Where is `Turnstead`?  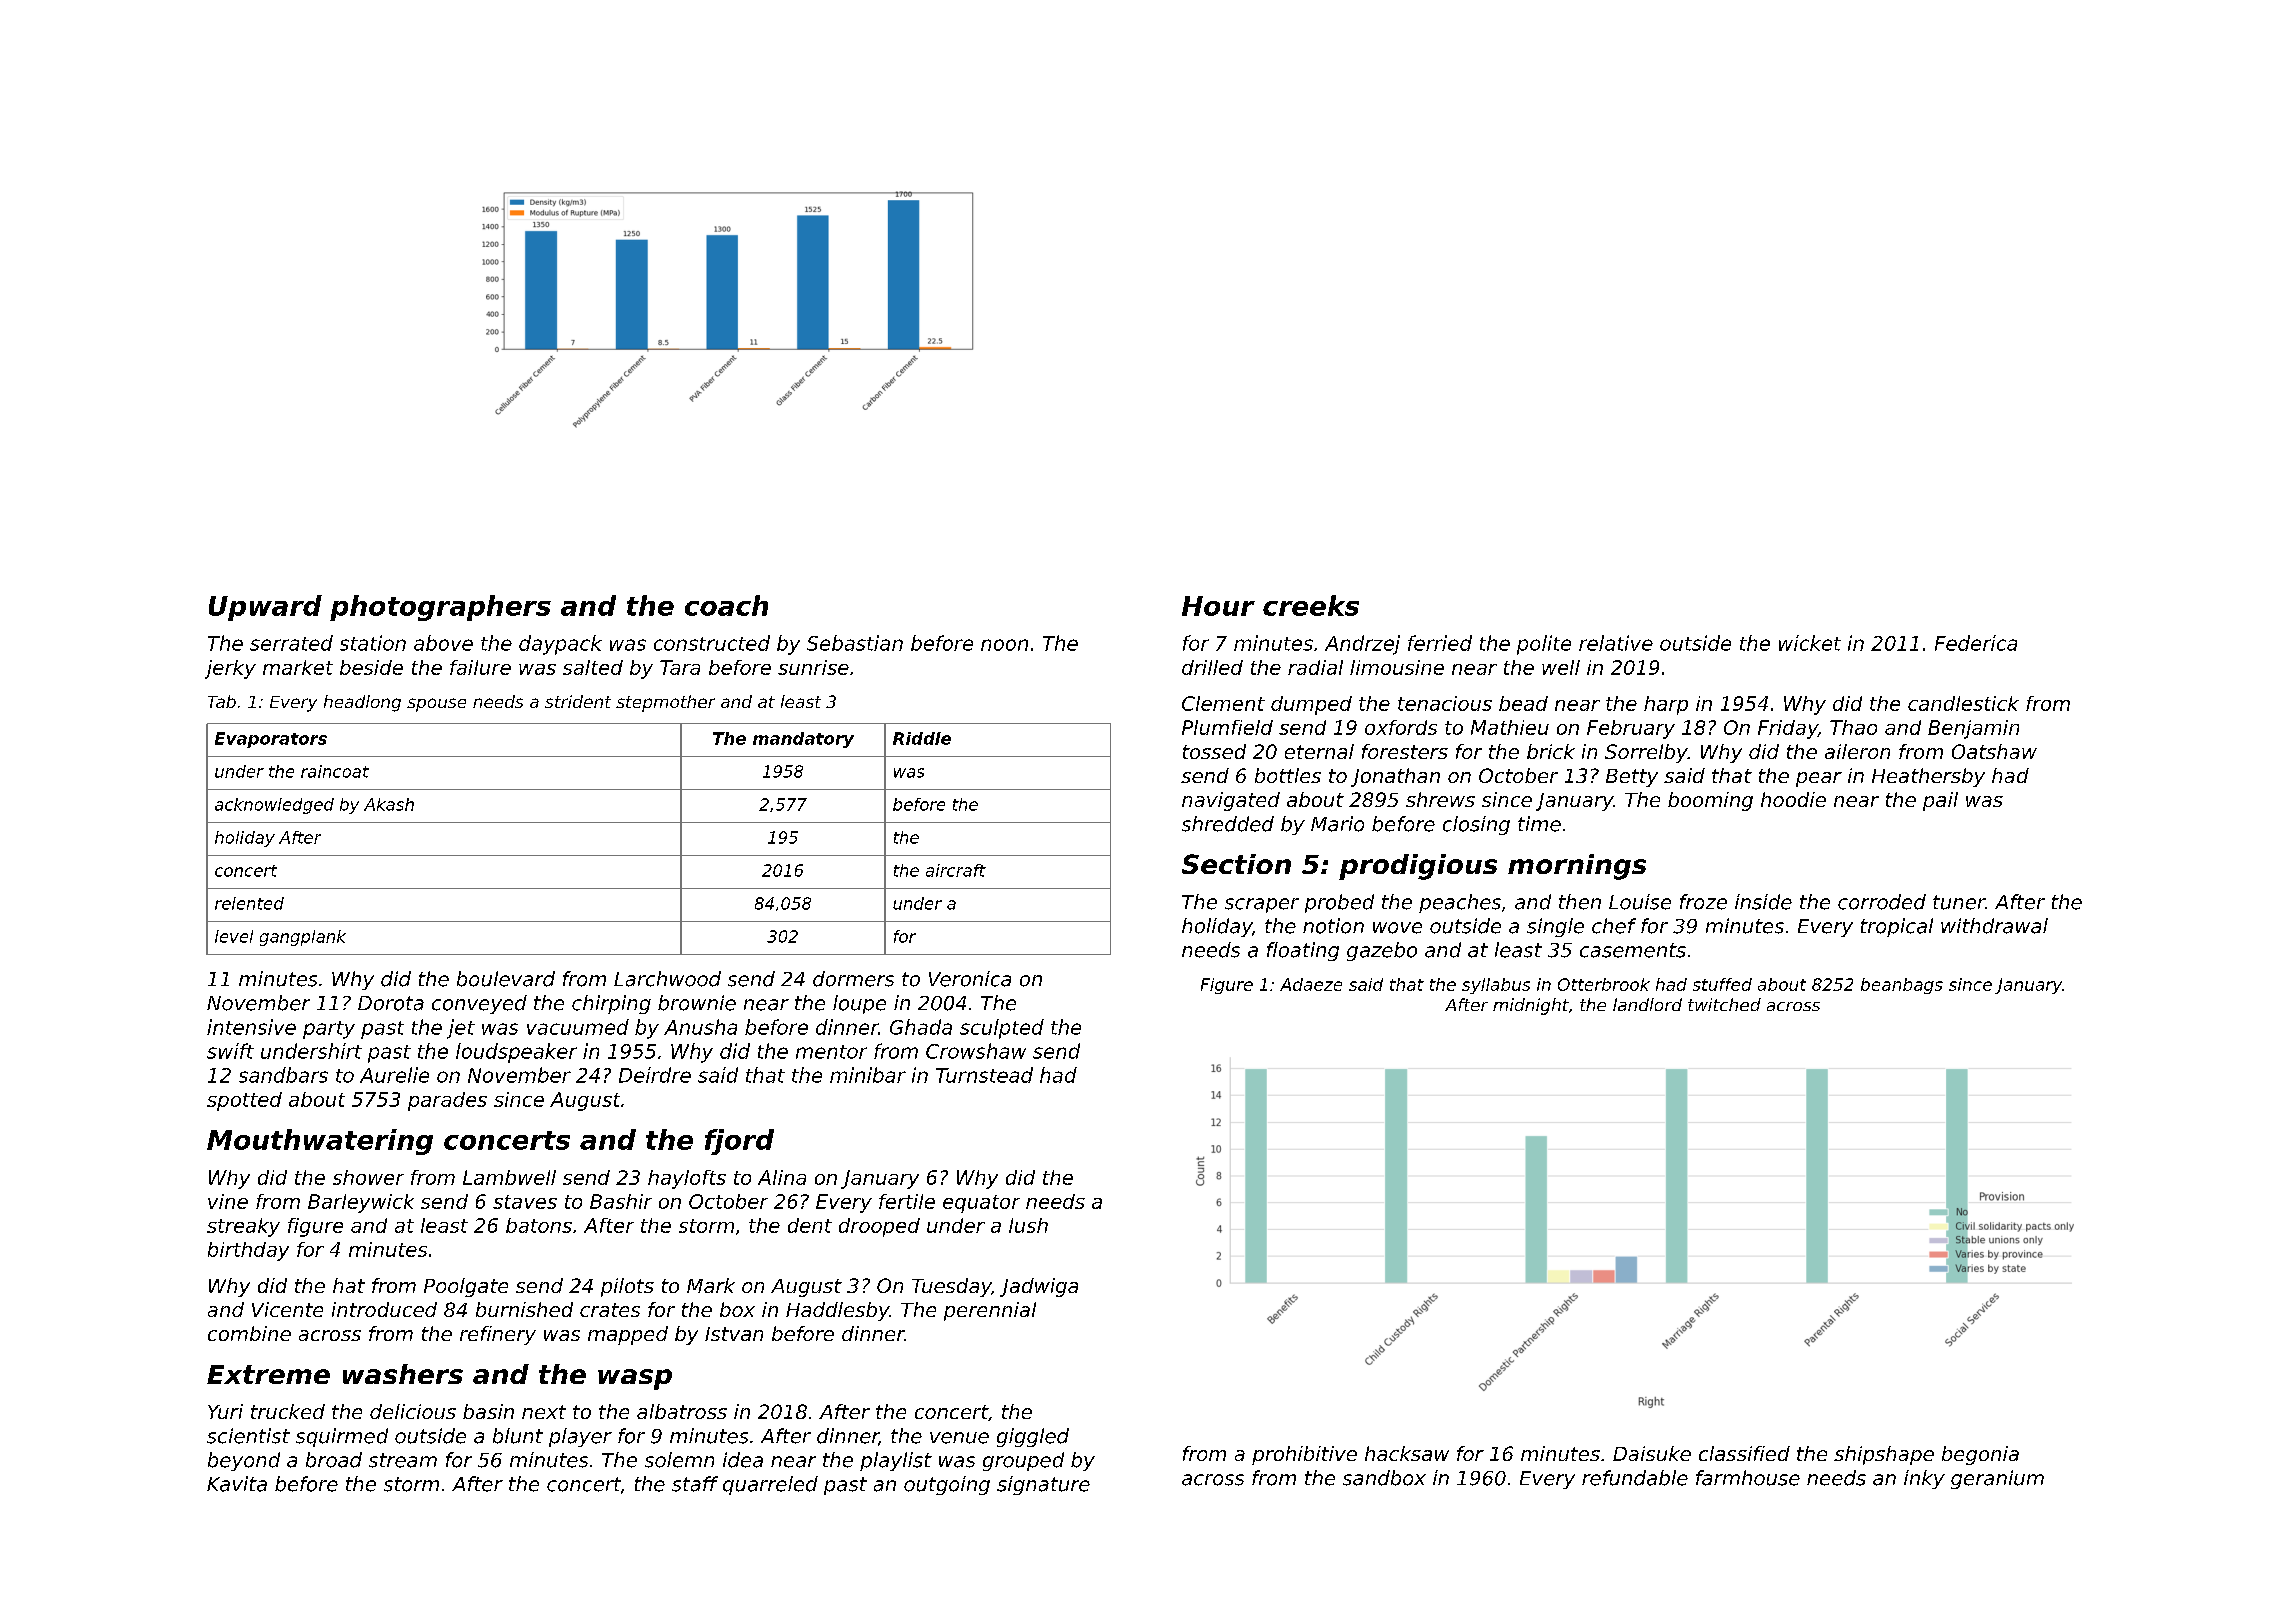
Turnstead is located at coordinates (984, 1075).
